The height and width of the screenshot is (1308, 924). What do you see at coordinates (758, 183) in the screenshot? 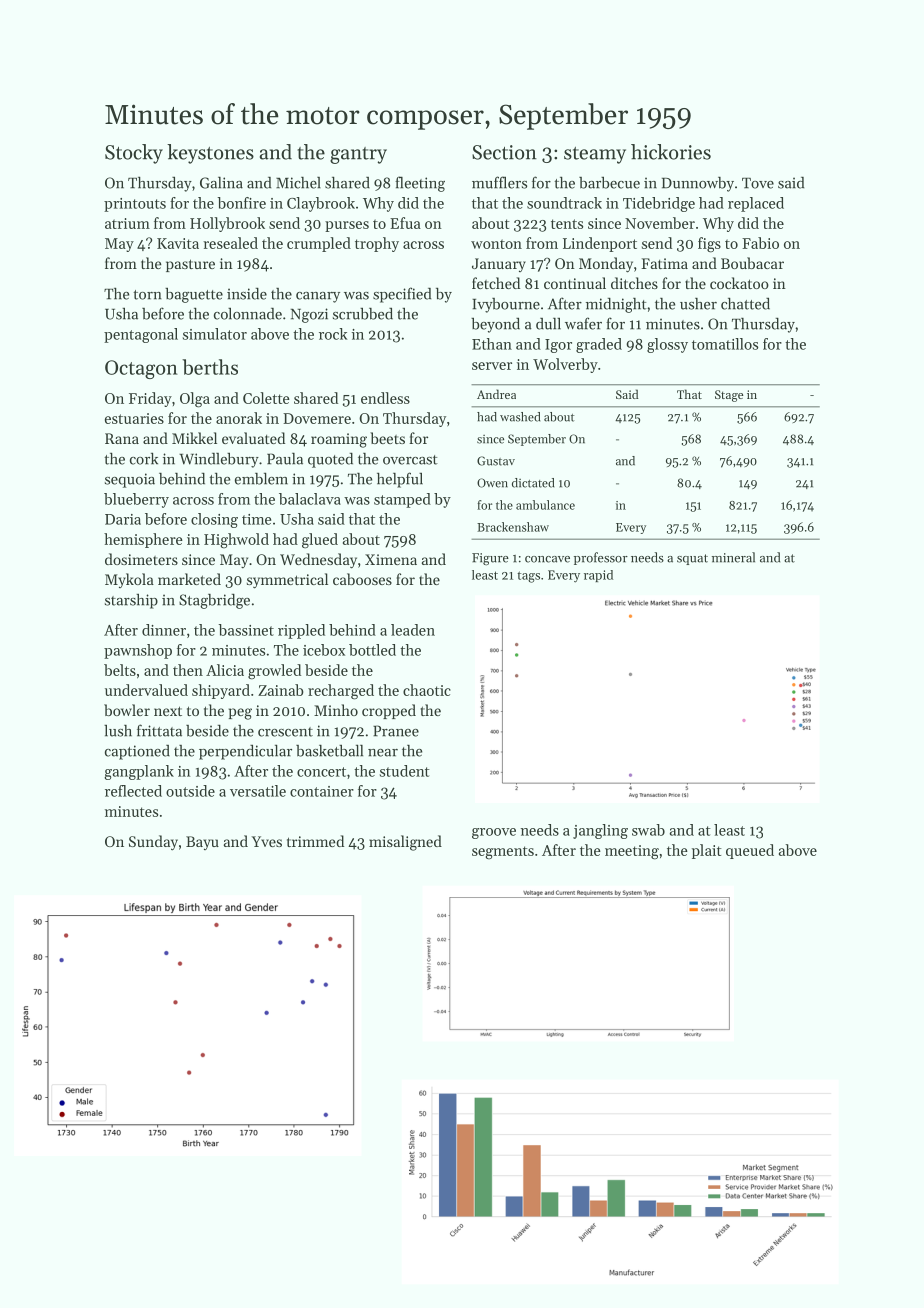
I see `Tove` at bounding box center [758, 183].
